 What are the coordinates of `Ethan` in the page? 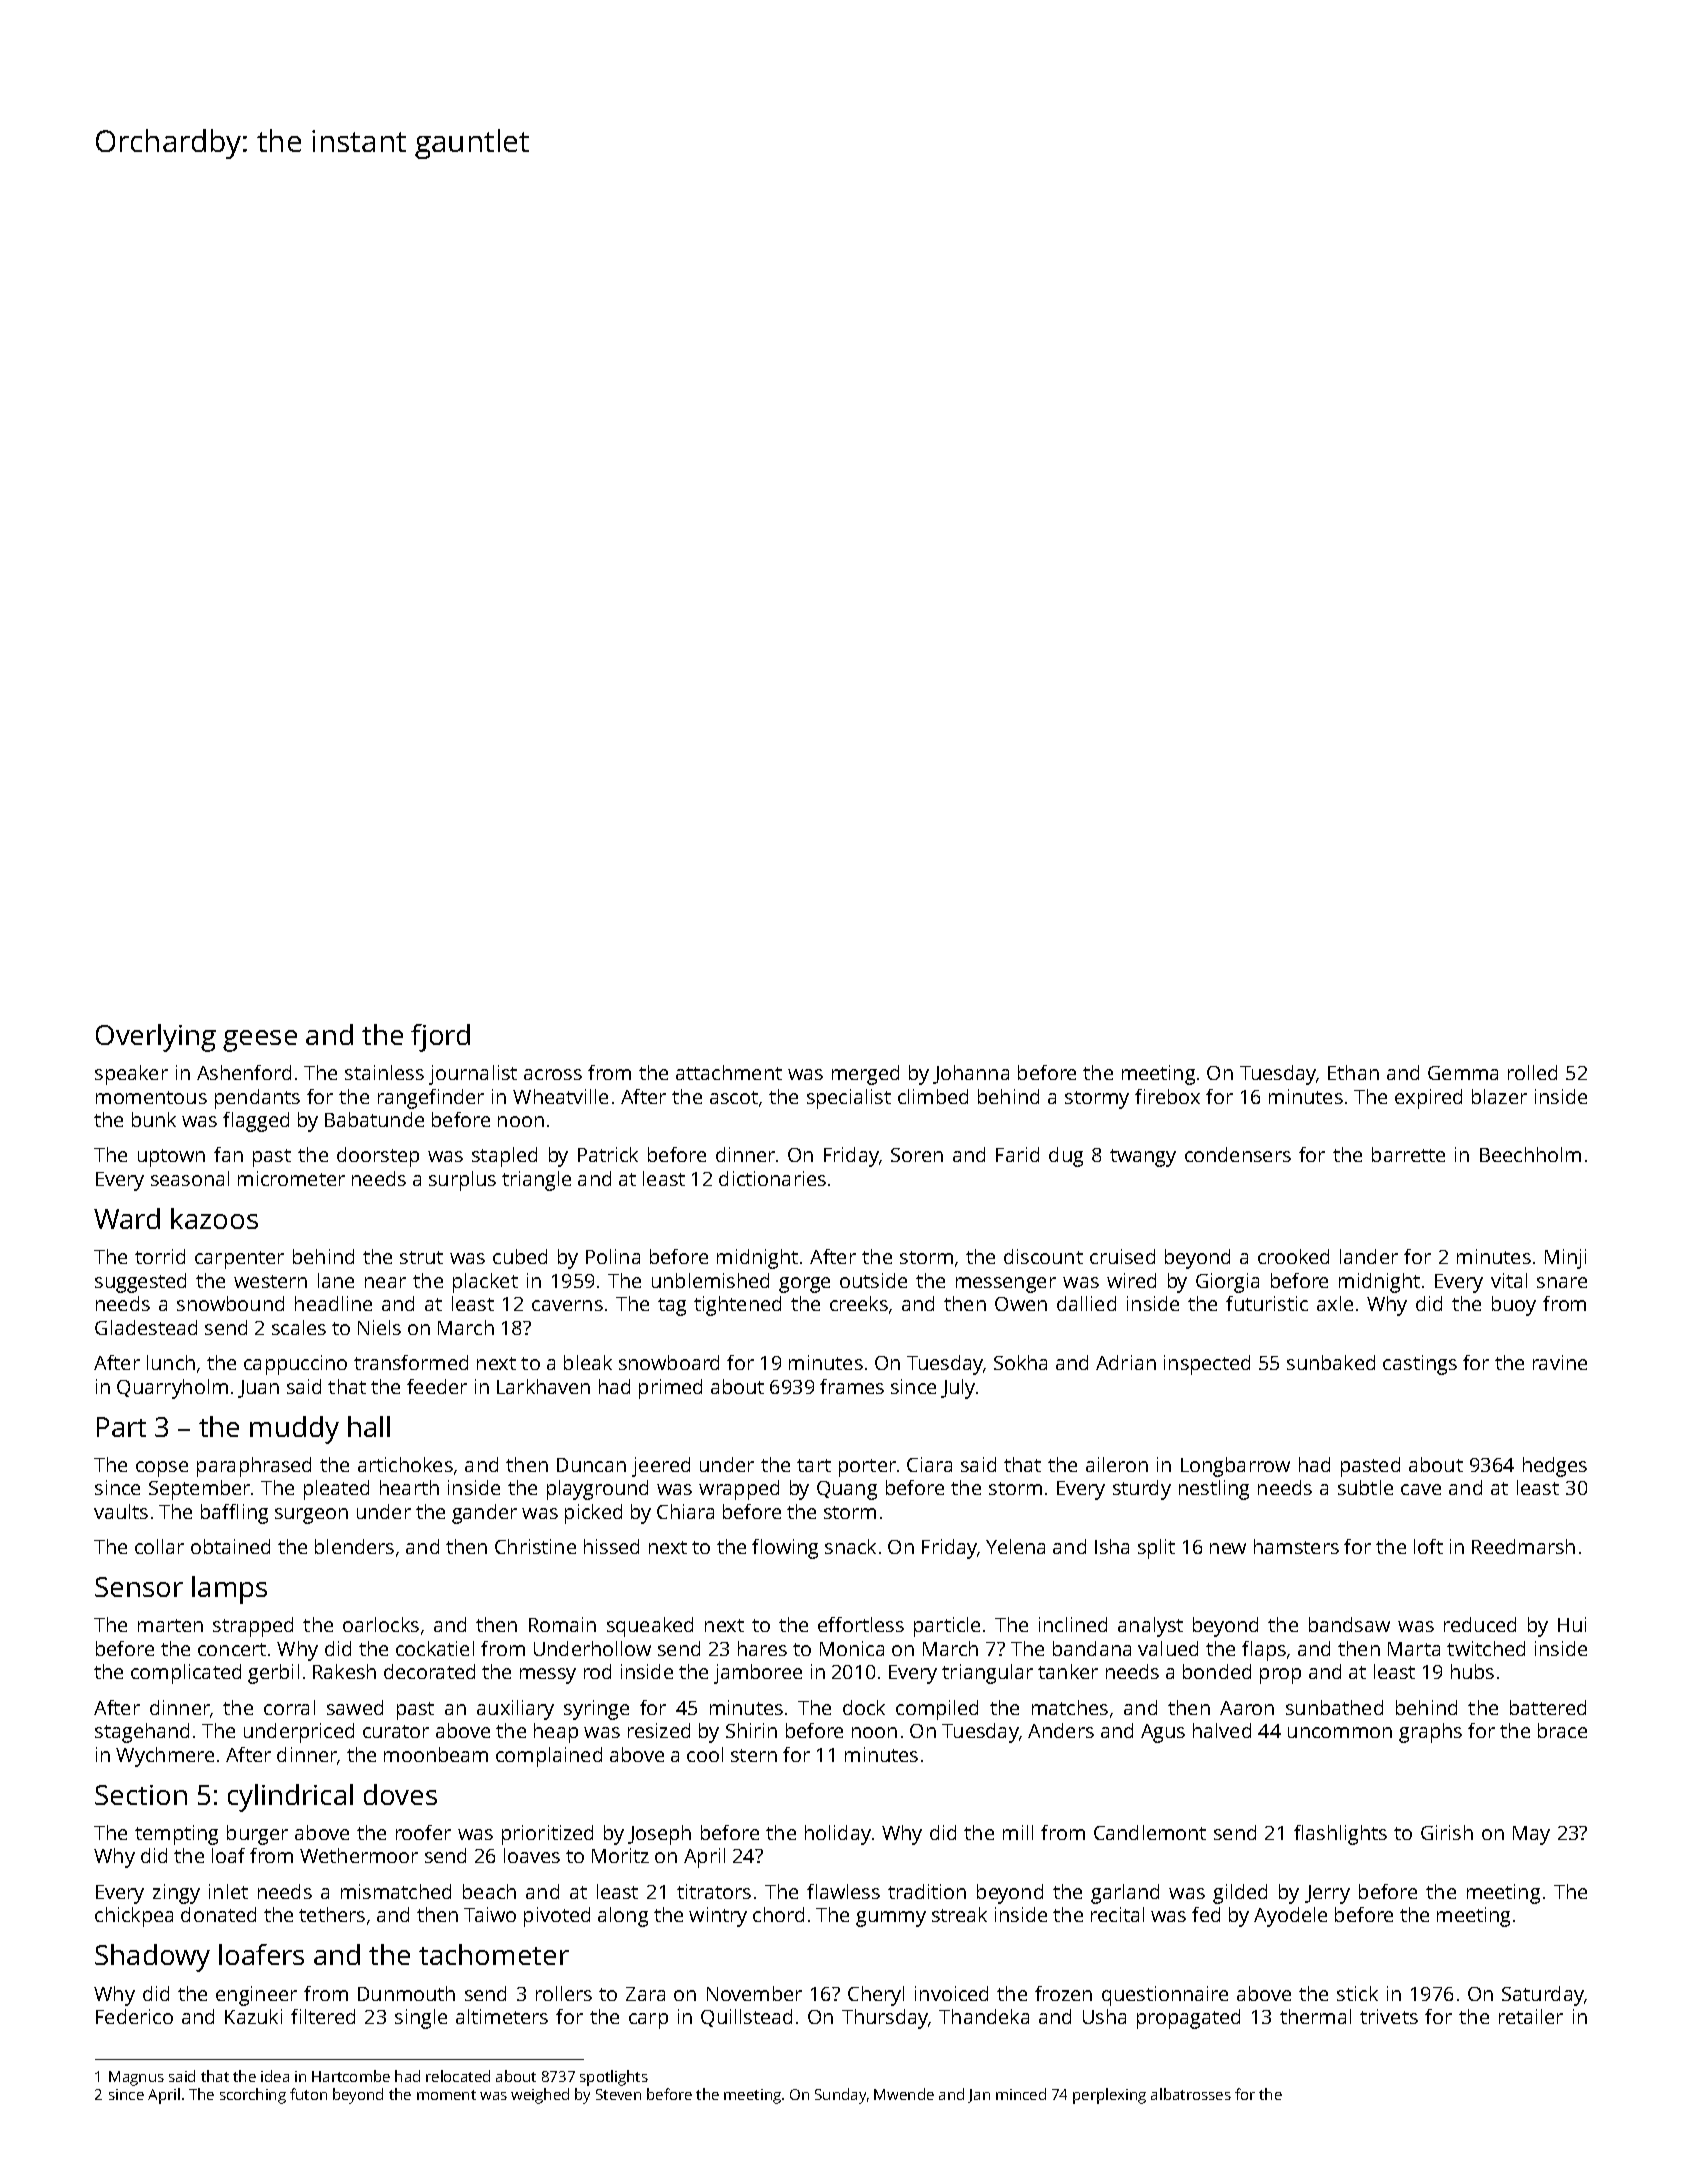 It's located at (1353, 1072).
